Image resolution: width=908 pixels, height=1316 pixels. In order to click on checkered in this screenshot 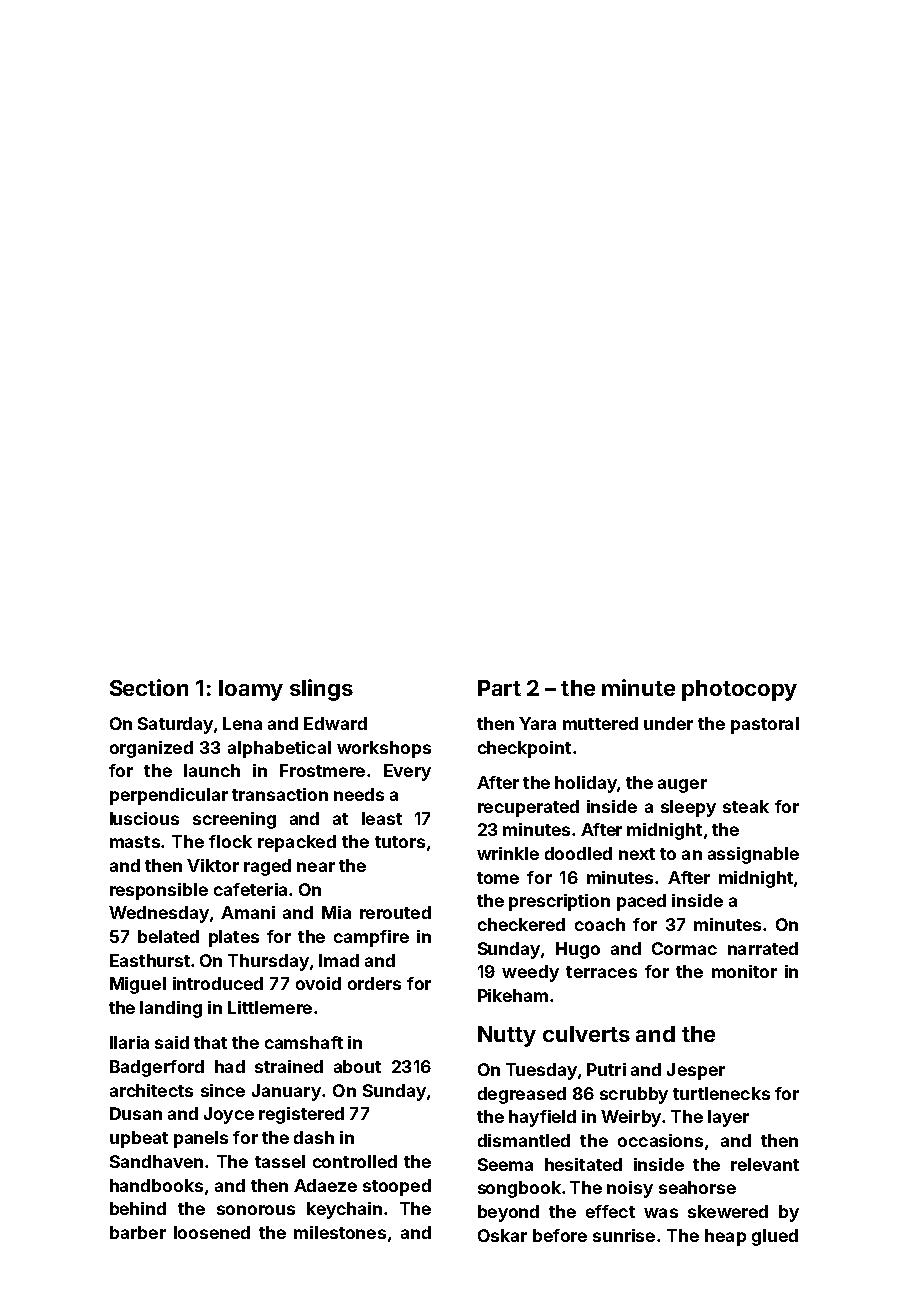, I will do `click(521, 924)`.
